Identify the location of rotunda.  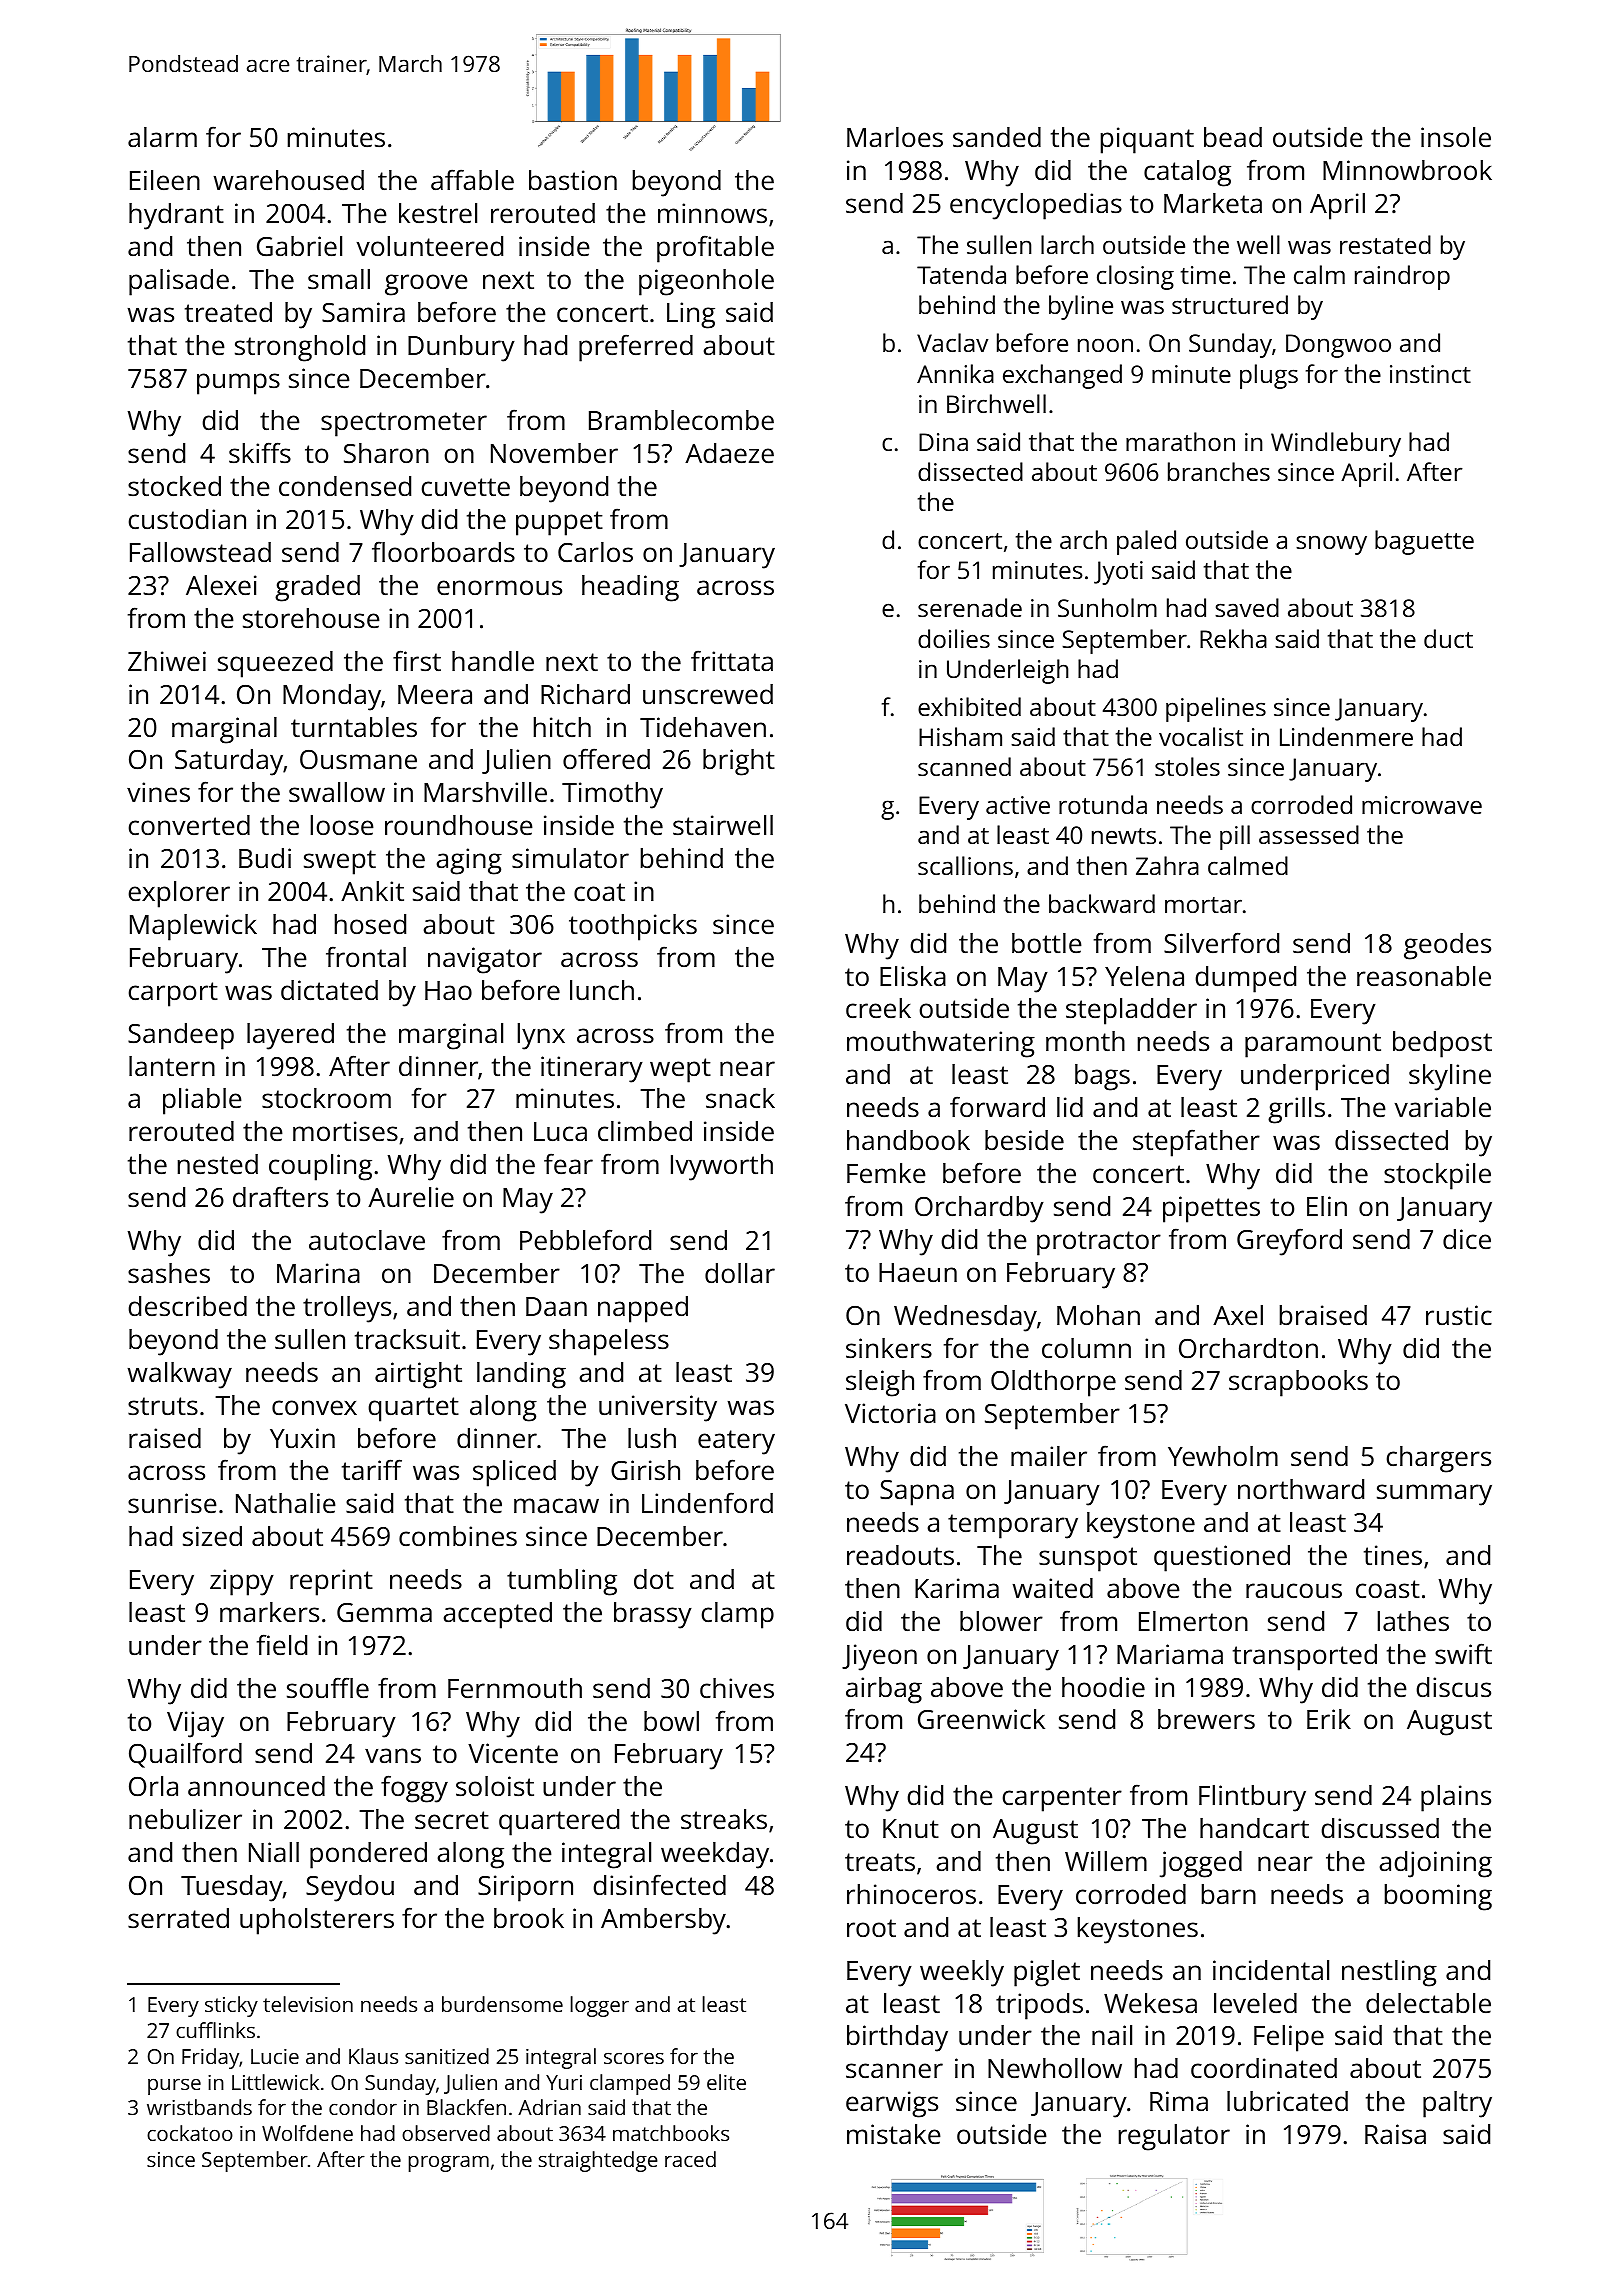
(1103, 804).
